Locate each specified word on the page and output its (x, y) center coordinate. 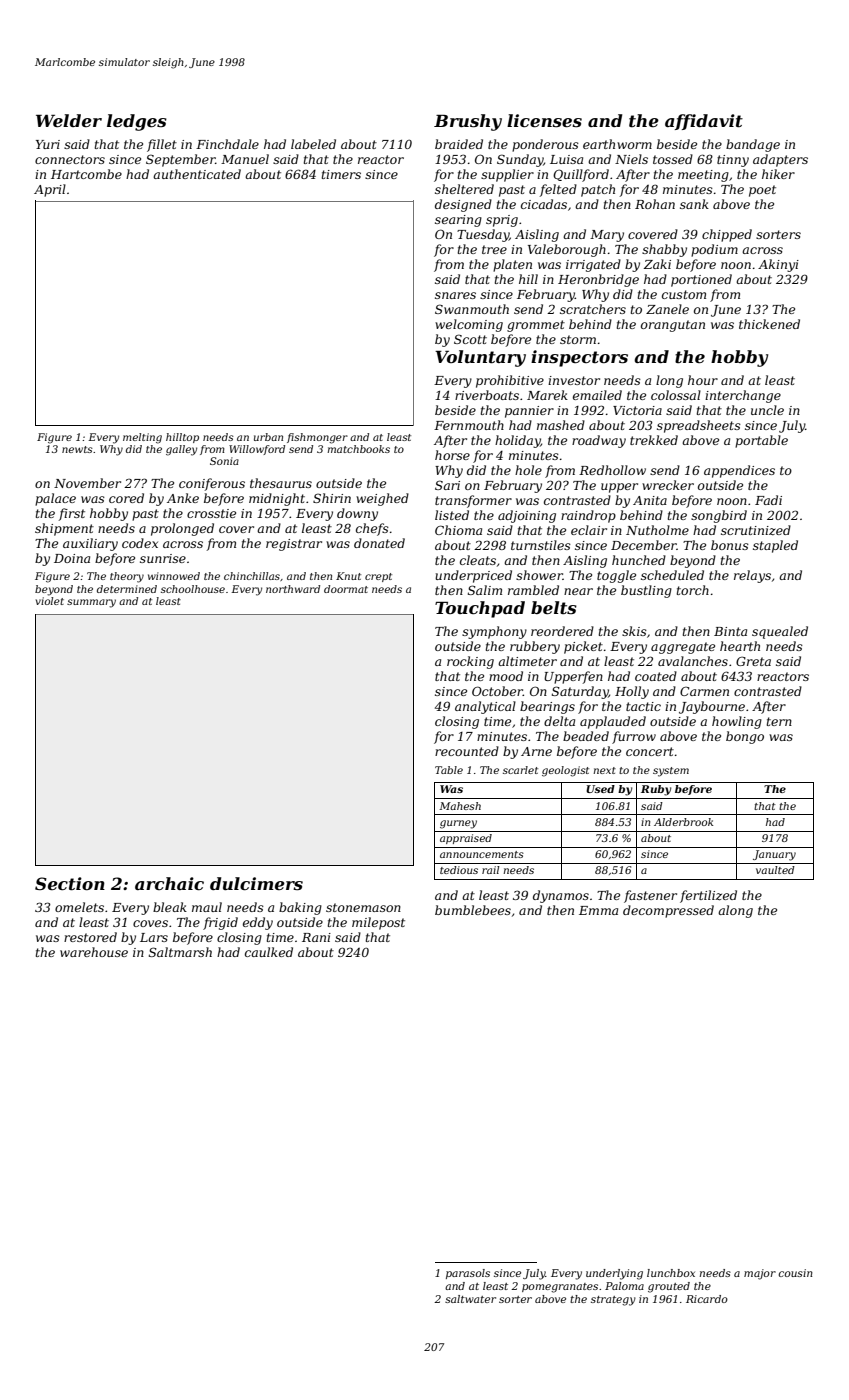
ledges (137, 122)
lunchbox (671, 1273)
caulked (269, 952)
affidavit (704, 122)
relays (752, 576)
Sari (447, 485)
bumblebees (473, 910)
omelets (79, 907)
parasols (468, 1274)
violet (50, 601)
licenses (544, 120)
